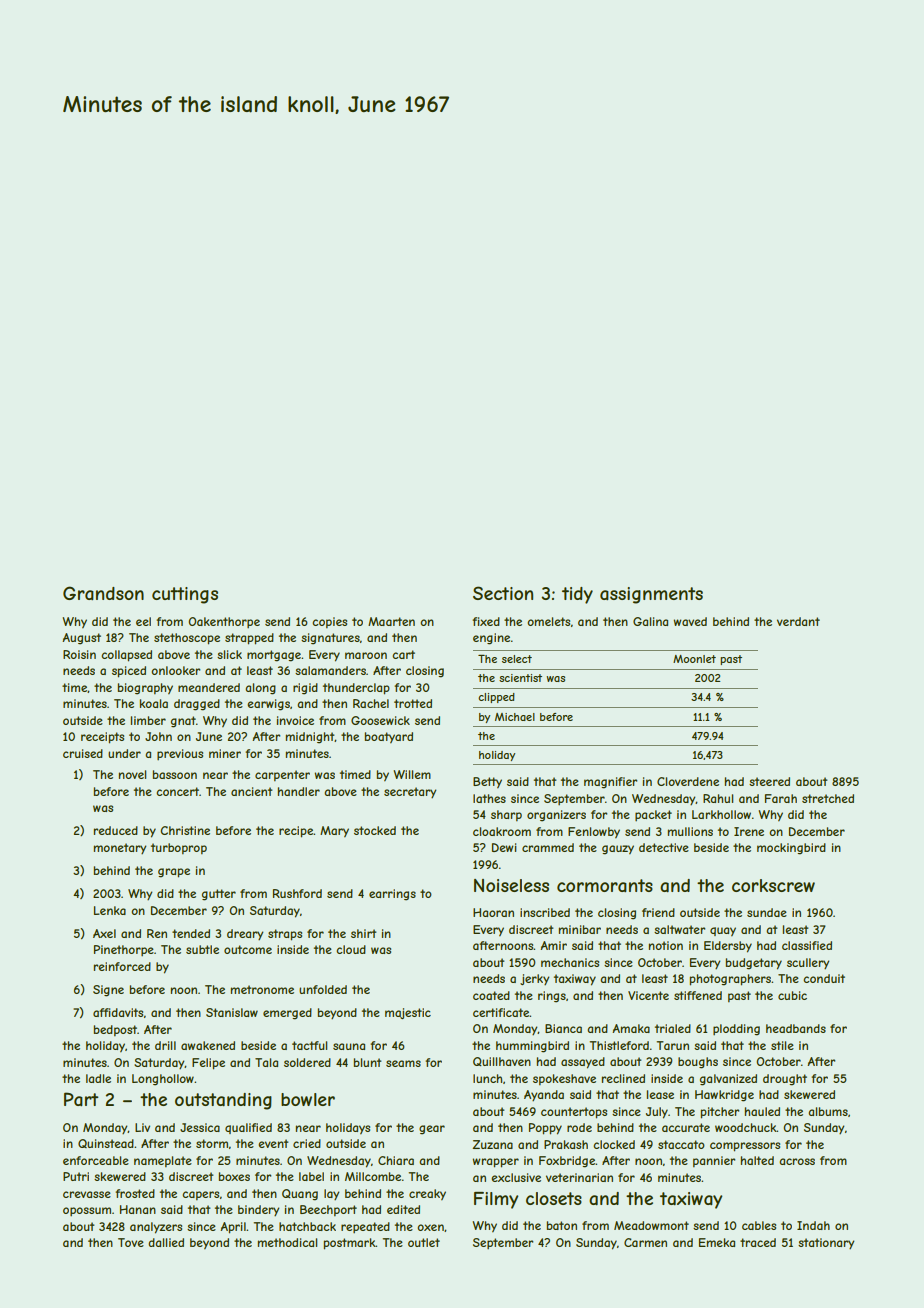 The image size is (924, 1308). I want to click on monetary, so click(120, 848).
